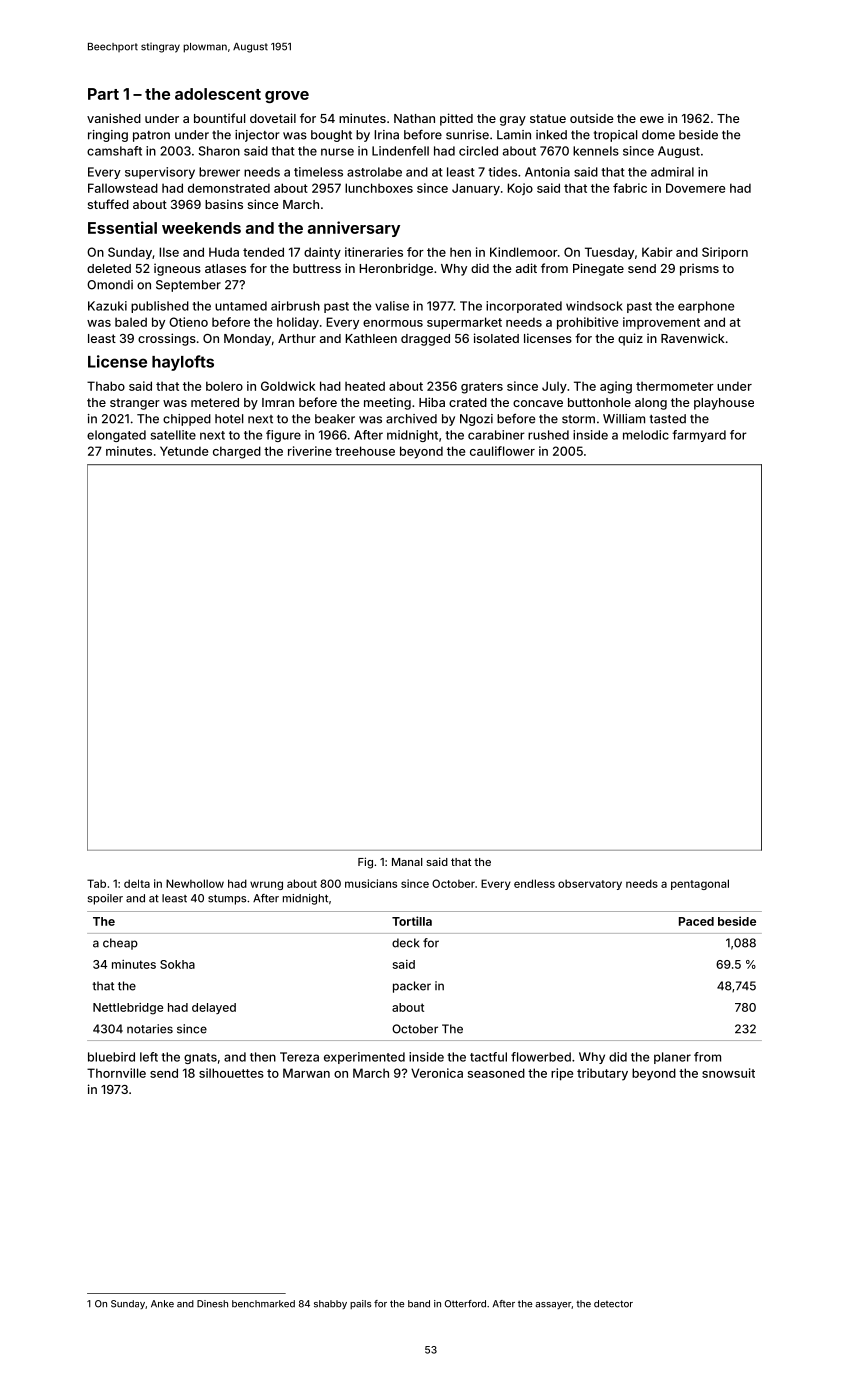  What do you see at coordinates (465, 1304) in the screenshot?
I see `Otterford` at bounding box center [465, 1304].
